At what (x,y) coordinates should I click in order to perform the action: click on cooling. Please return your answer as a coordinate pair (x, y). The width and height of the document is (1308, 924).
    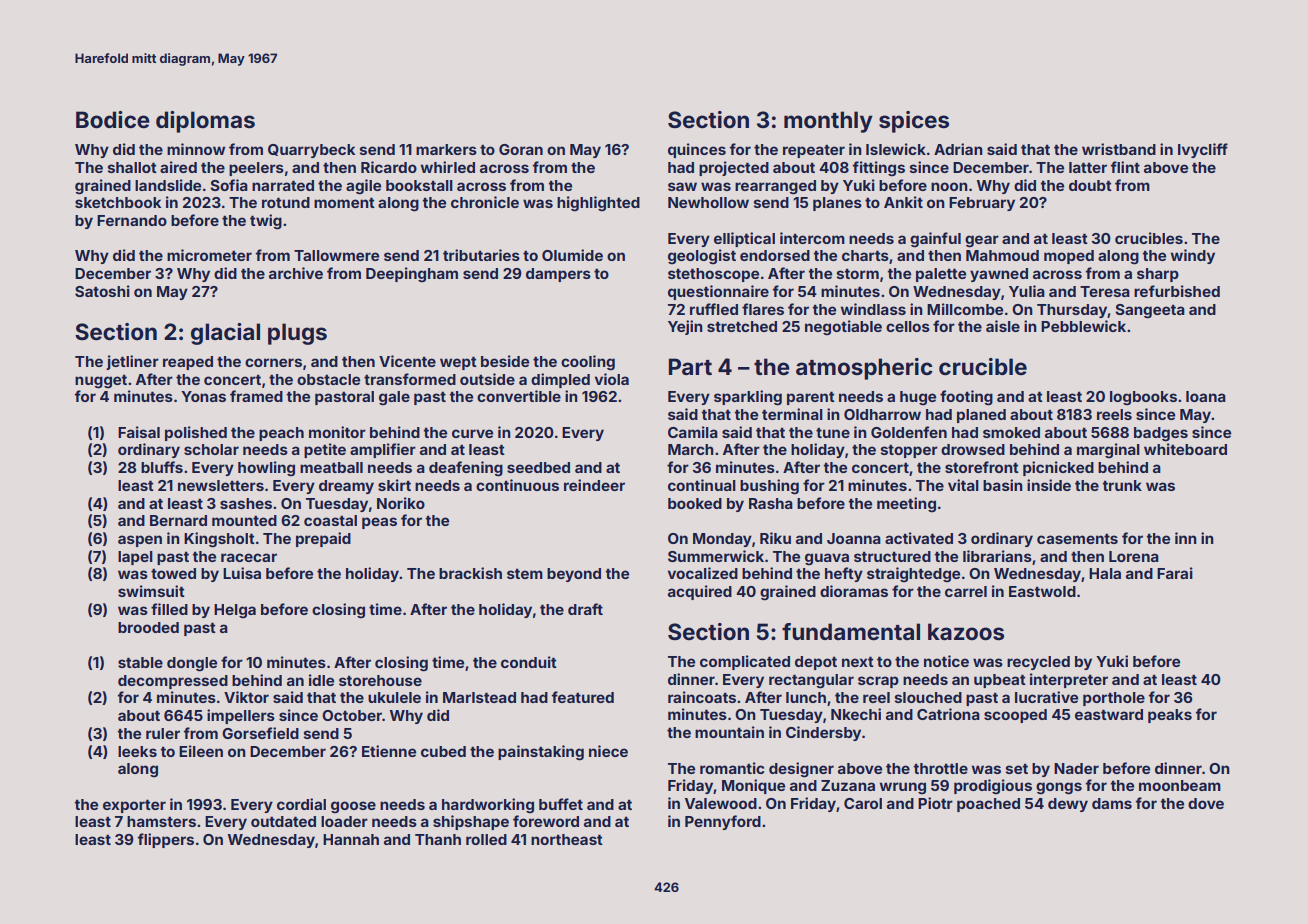
    Looking at the image, I should click on (588, 363).
